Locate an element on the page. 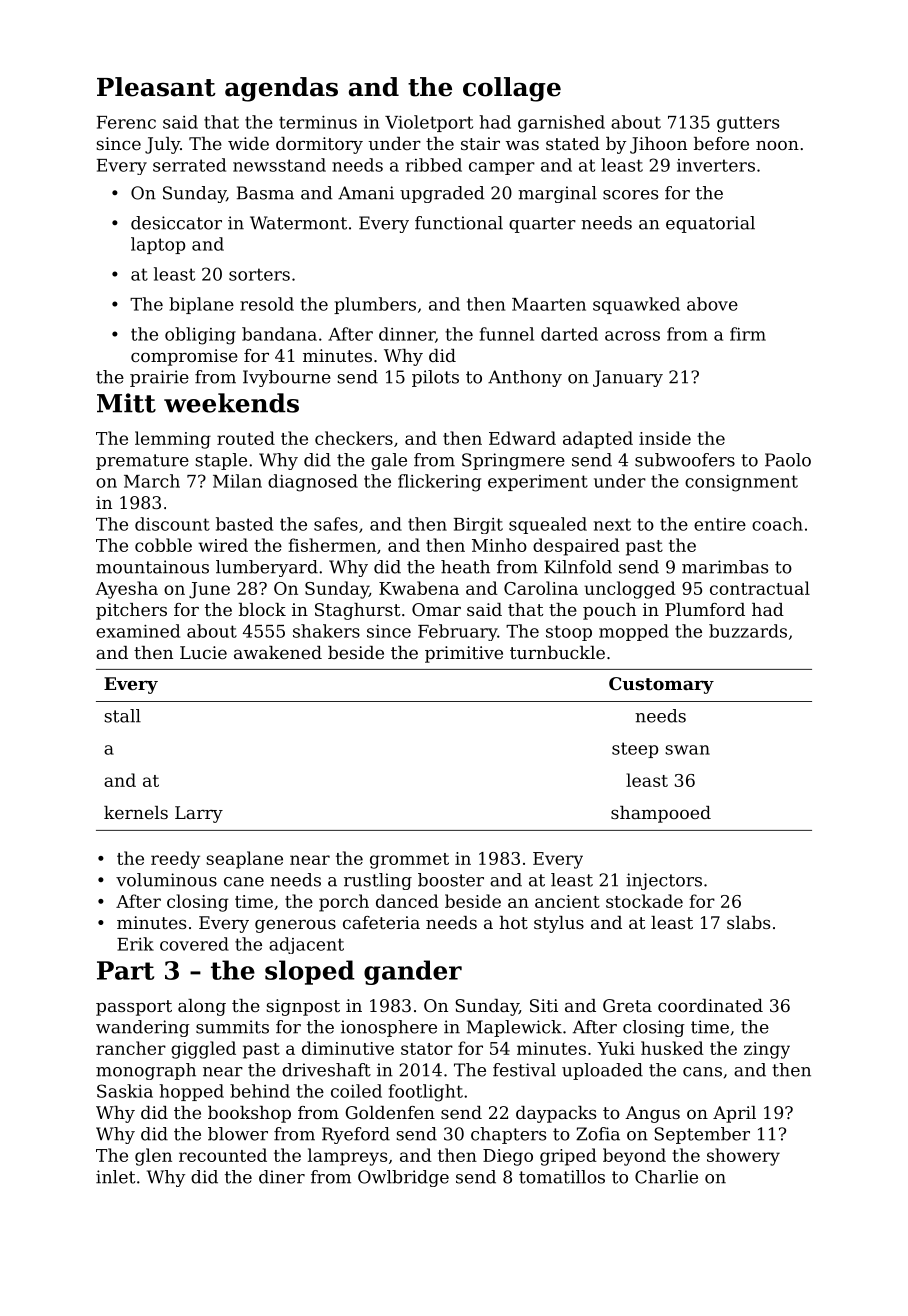 The width and height of the document is (908, 1316). seaplane is located at coordinates (244, 860).
